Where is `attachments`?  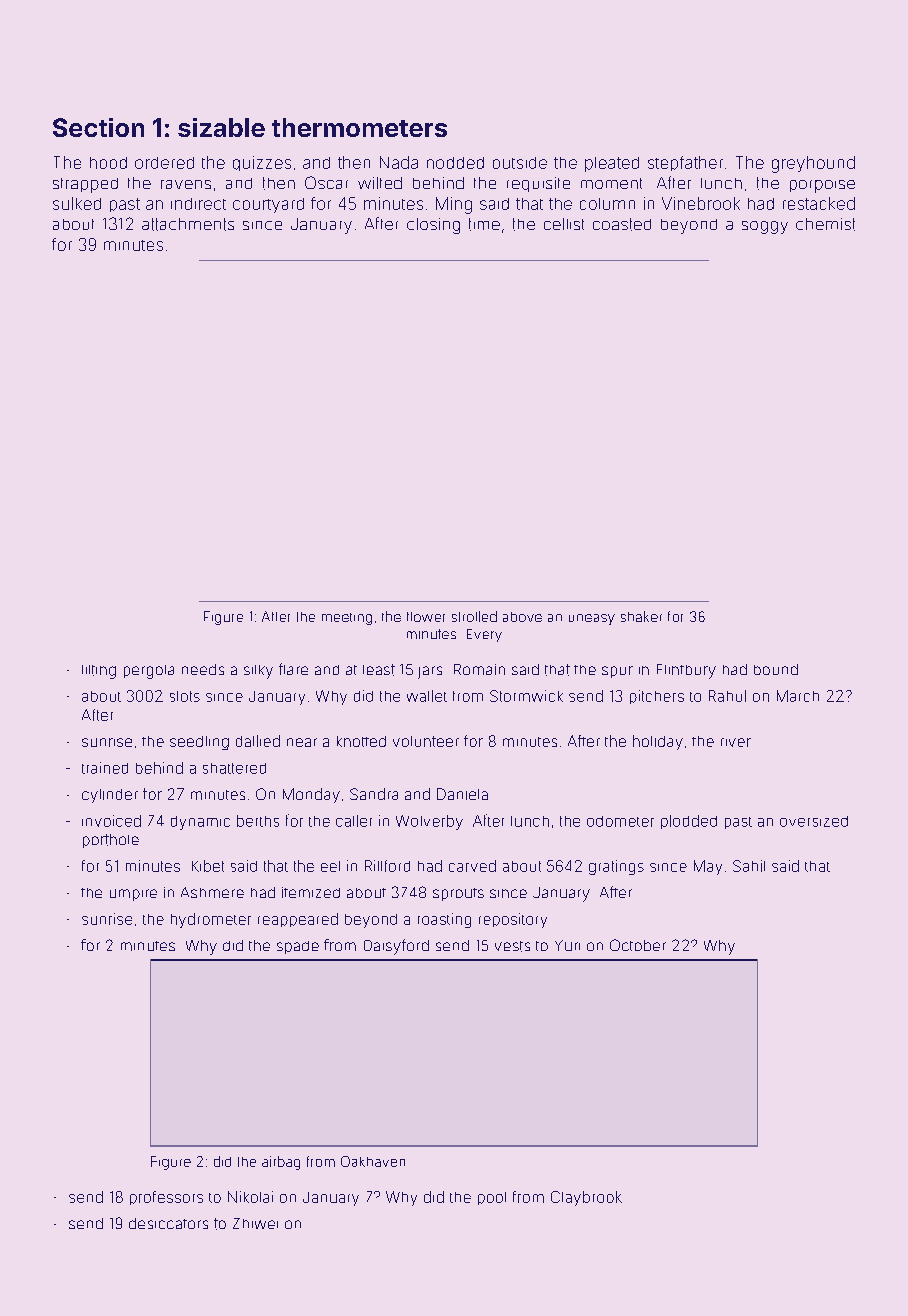 attachments is located at coordinates (188, 224).
